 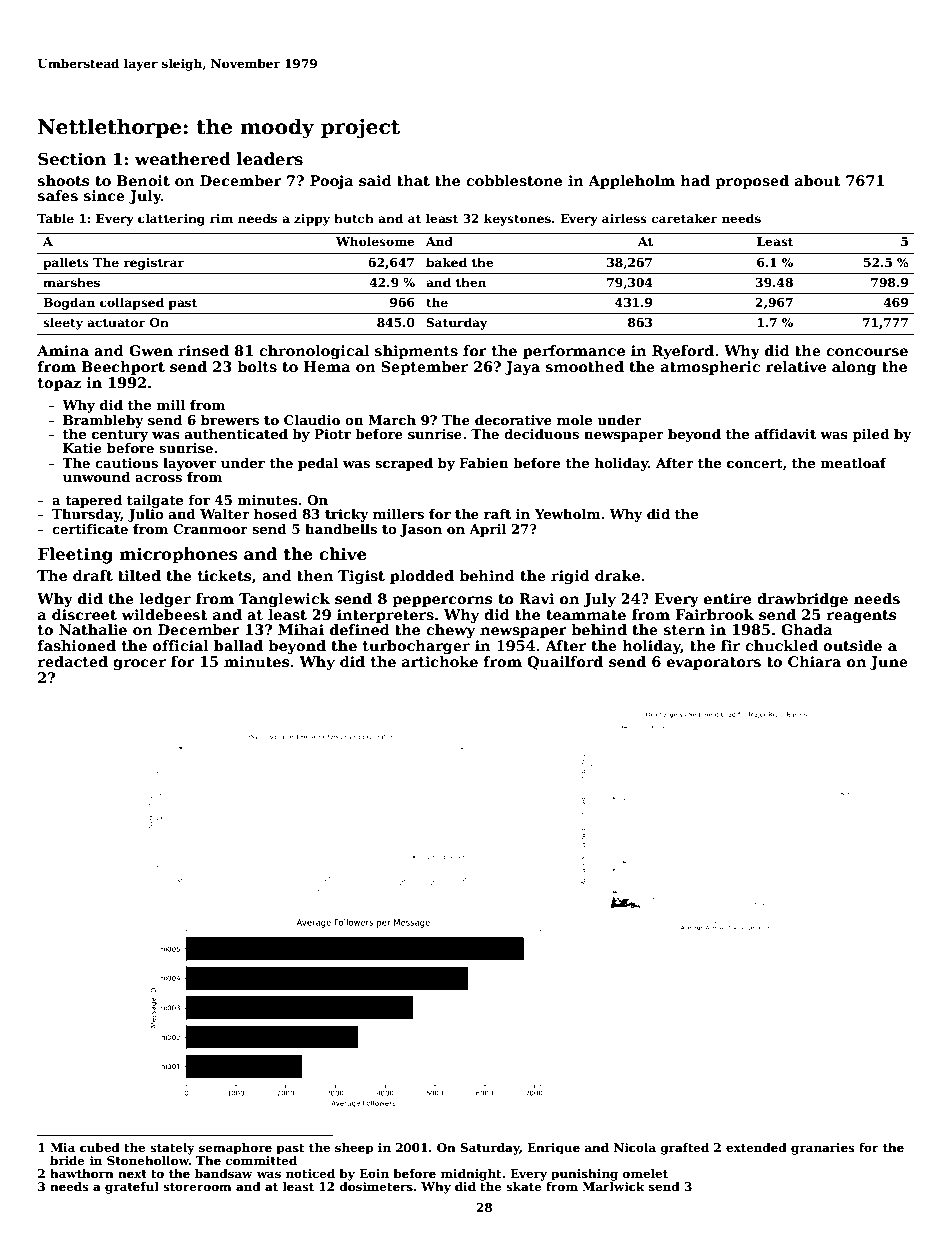 What do you see at coordinates (814, 661) in the image?
I see `Chiara` at bounding box center [814, 661].
